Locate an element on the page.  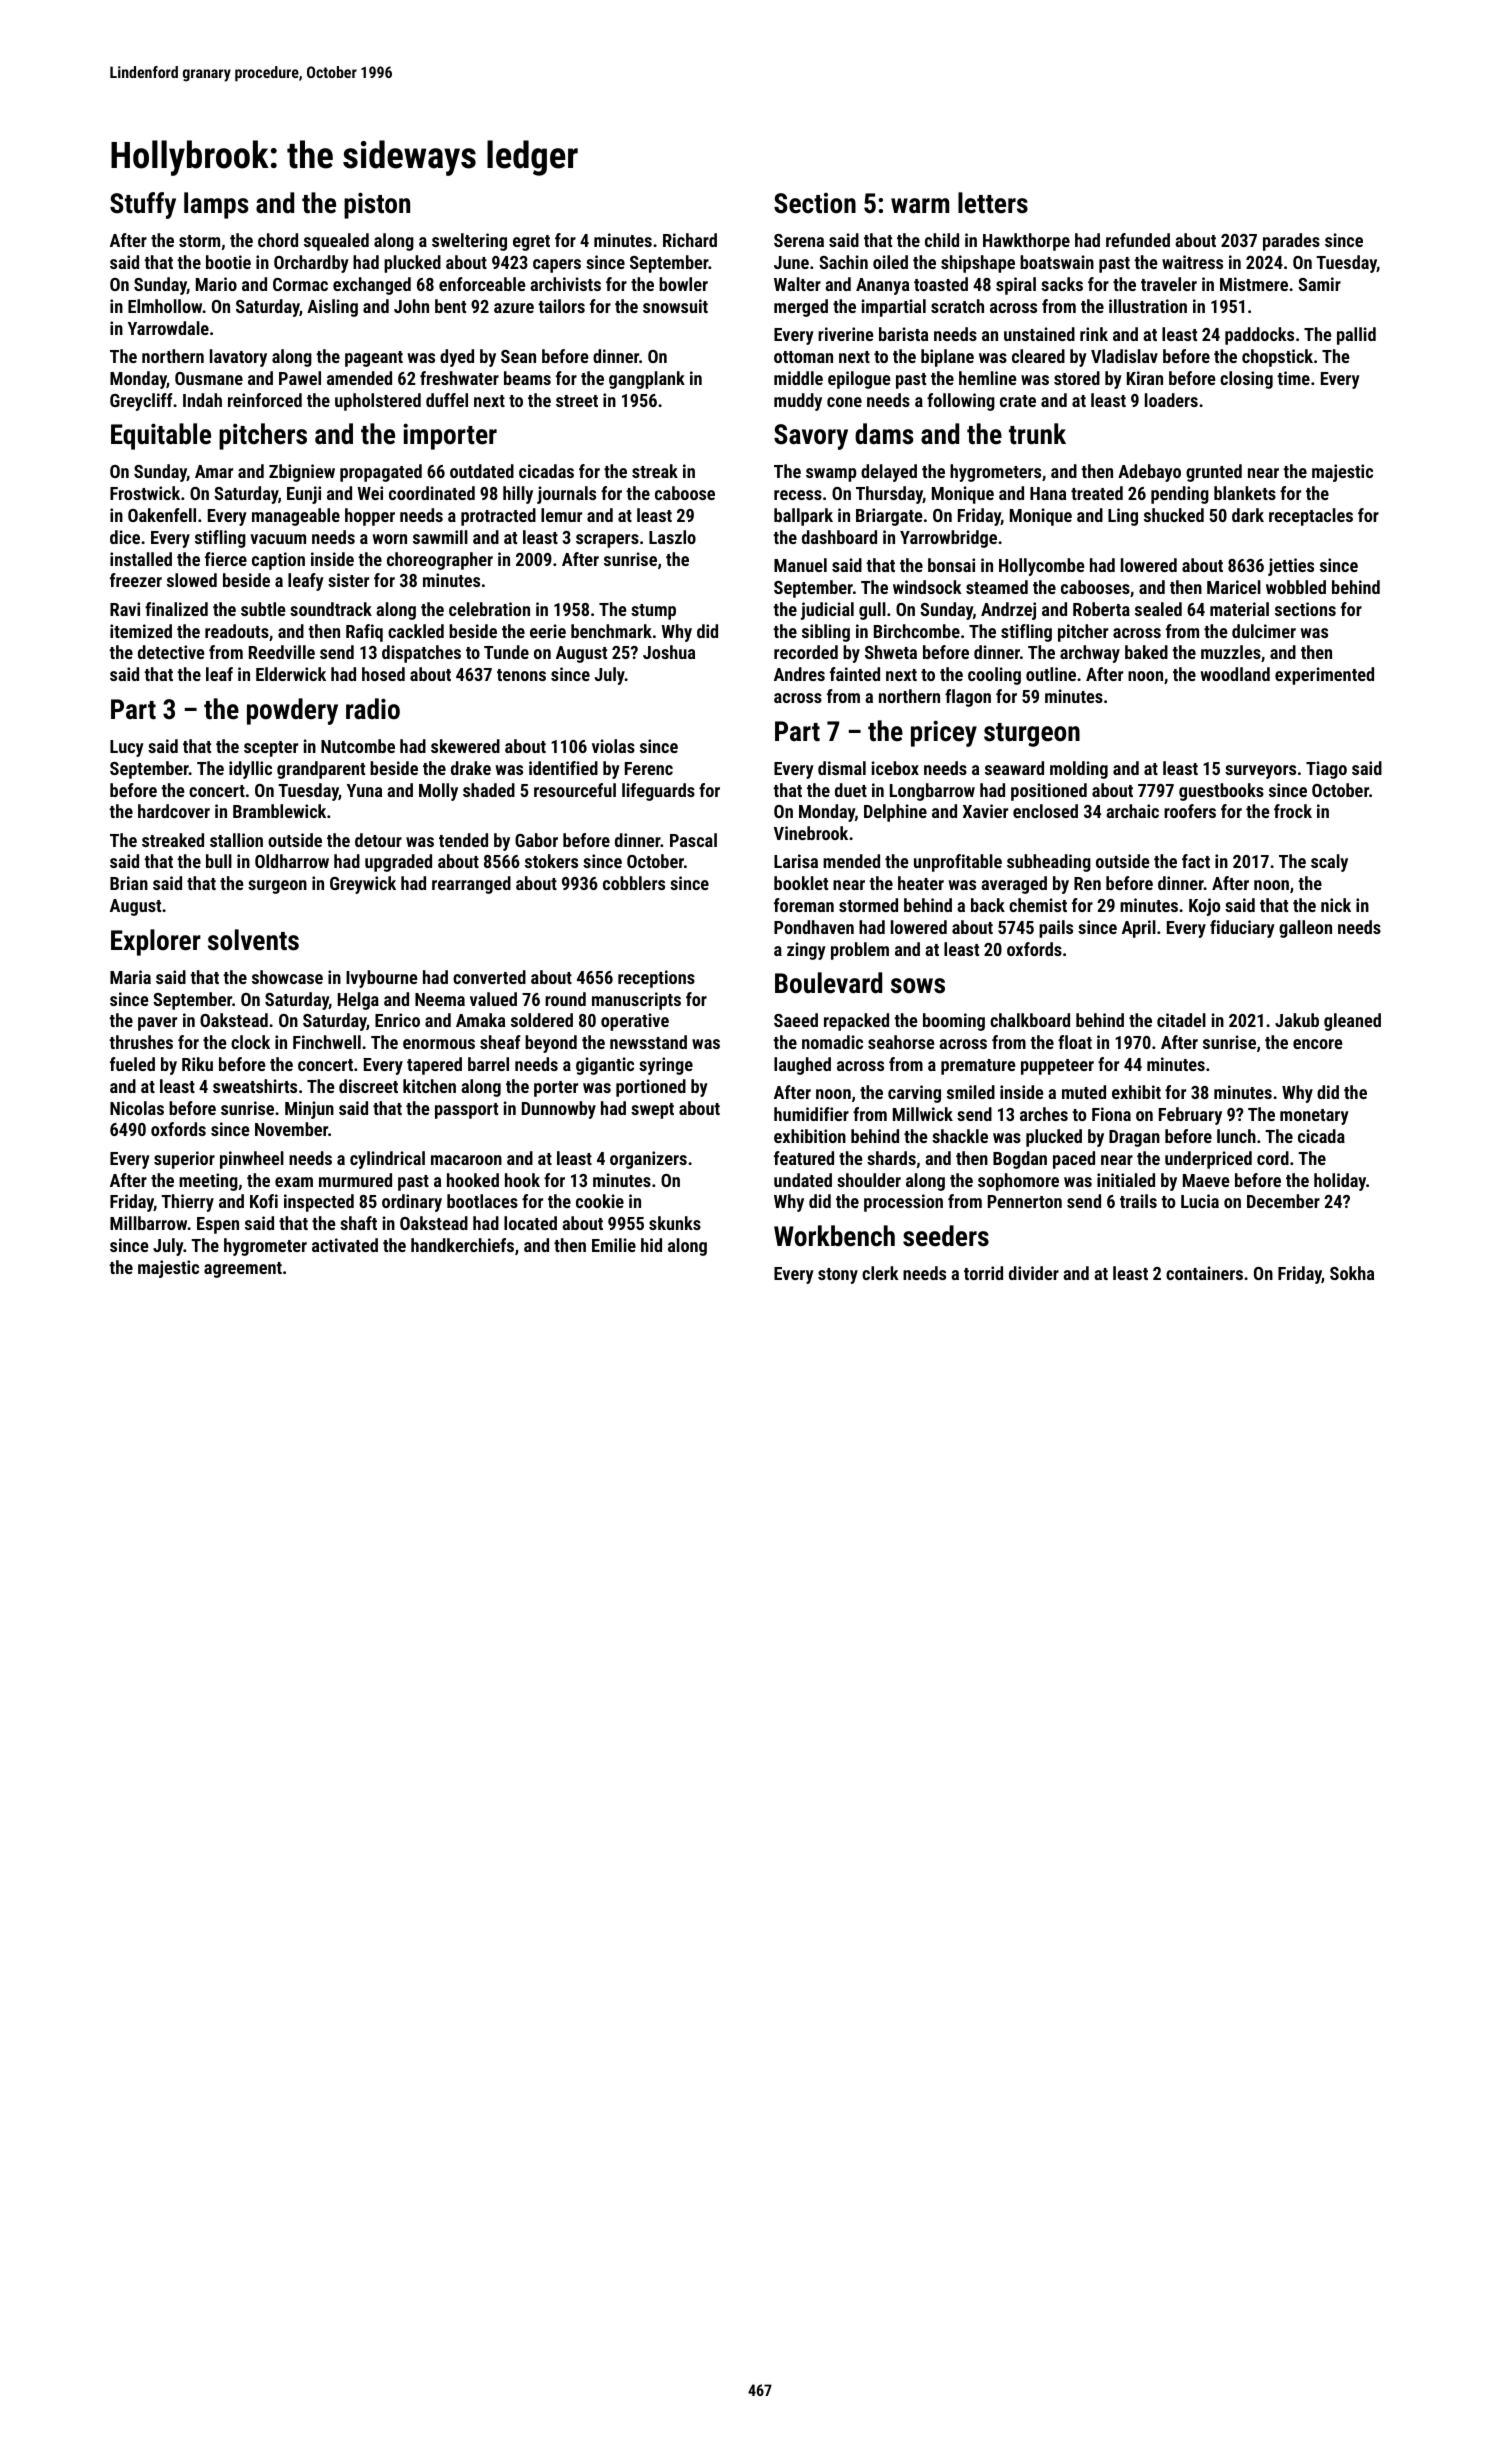
agreement is located at coordinates (243, 1270).
